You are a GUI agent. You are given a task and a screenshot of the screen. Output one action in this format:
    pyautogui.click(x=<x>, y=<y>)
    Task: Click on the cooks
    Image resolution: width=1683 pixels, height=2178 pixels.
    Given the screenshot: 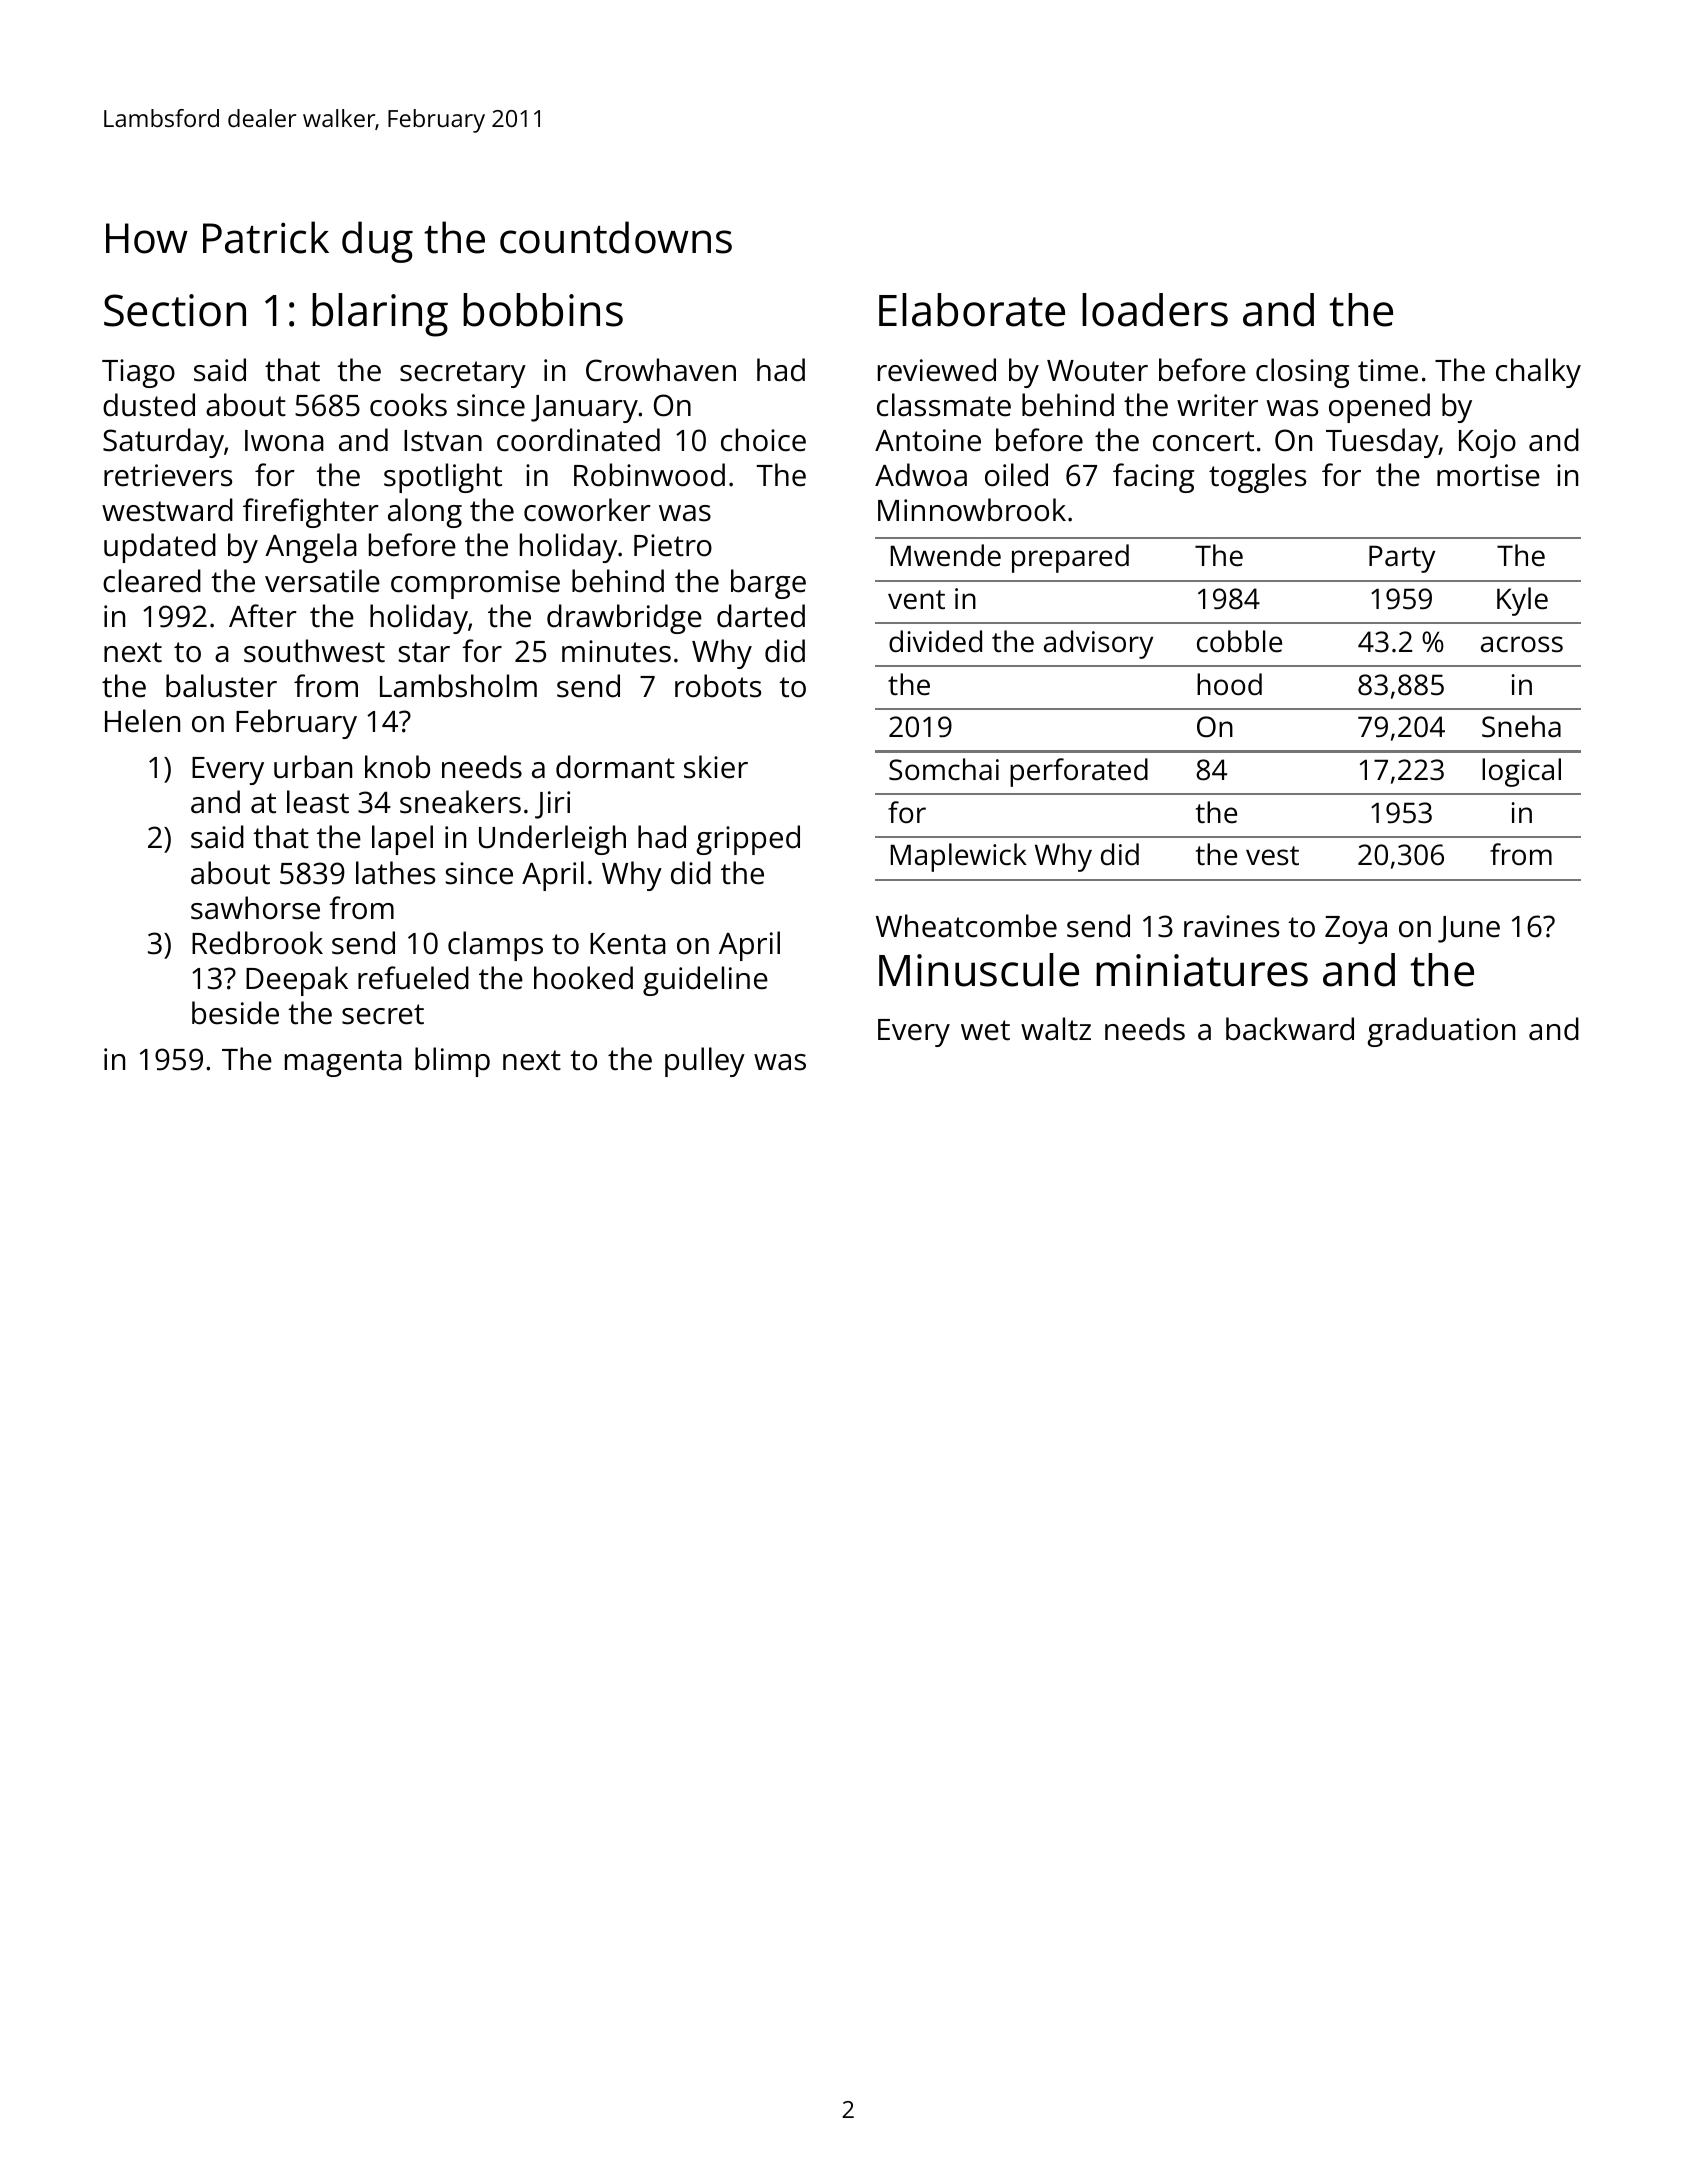 What is the action you would take?
    pyautogui.click(x=408, y=405)
